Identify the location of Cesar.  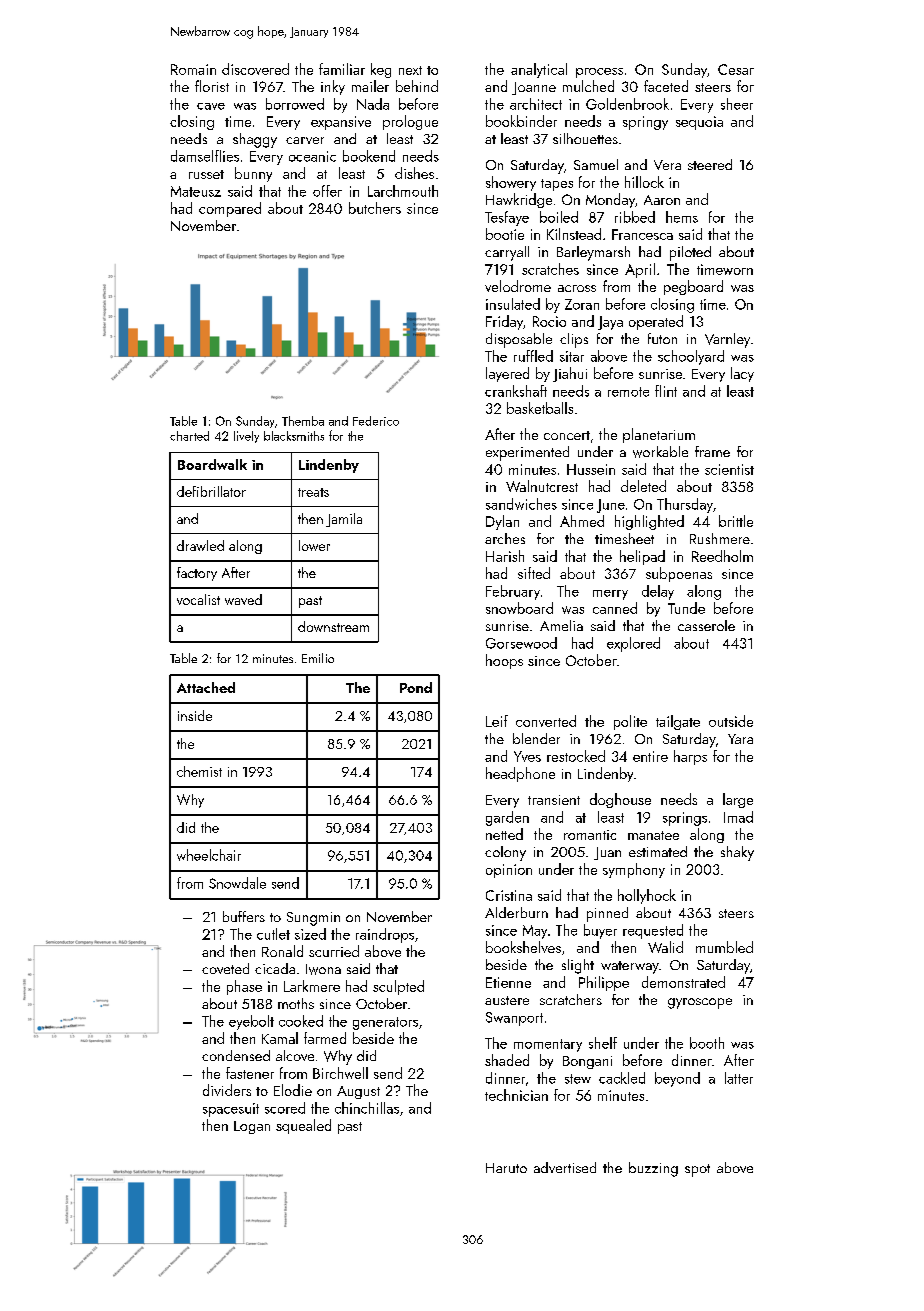
(736, 69).
